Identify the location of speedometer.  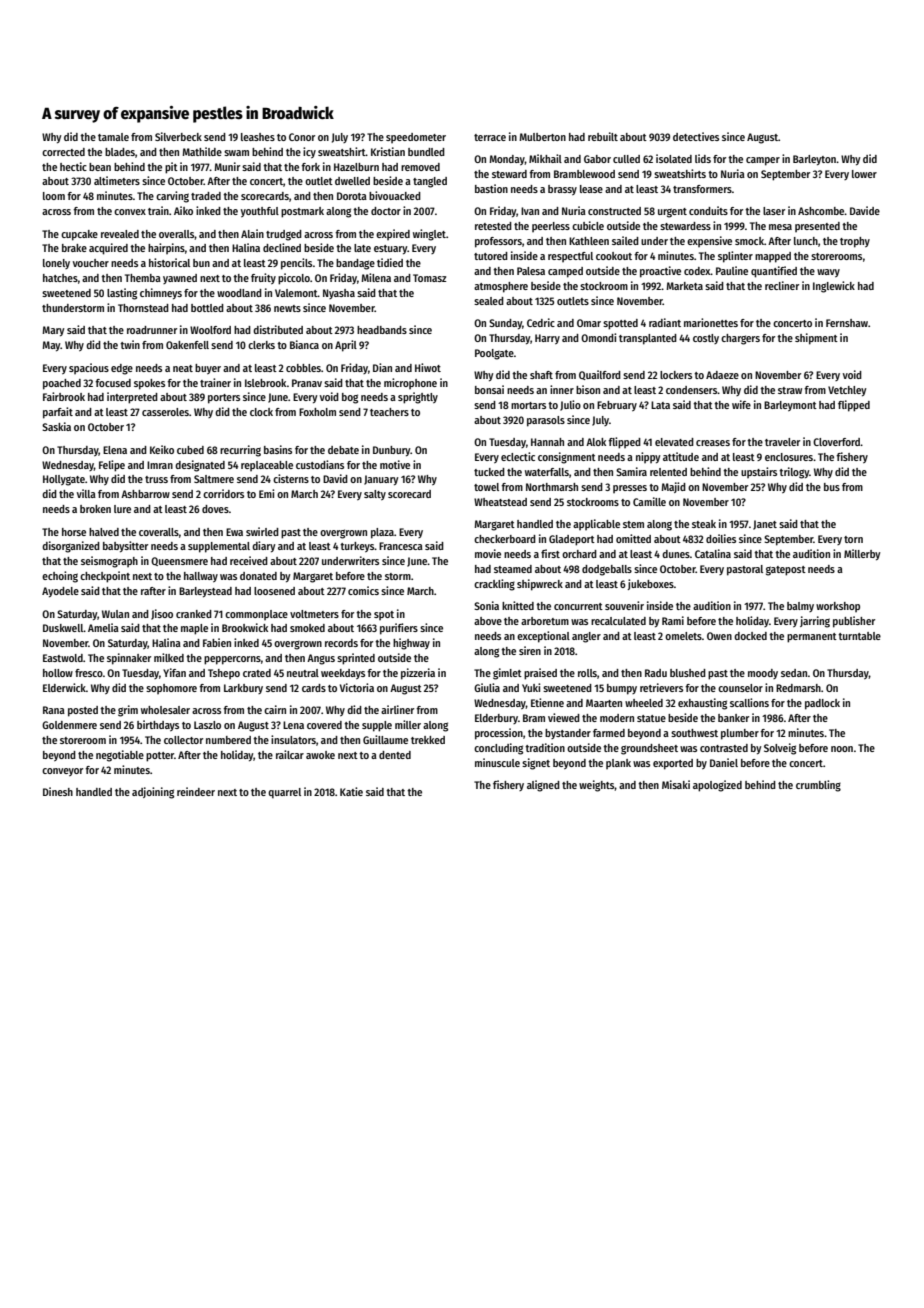
(416, 138).
